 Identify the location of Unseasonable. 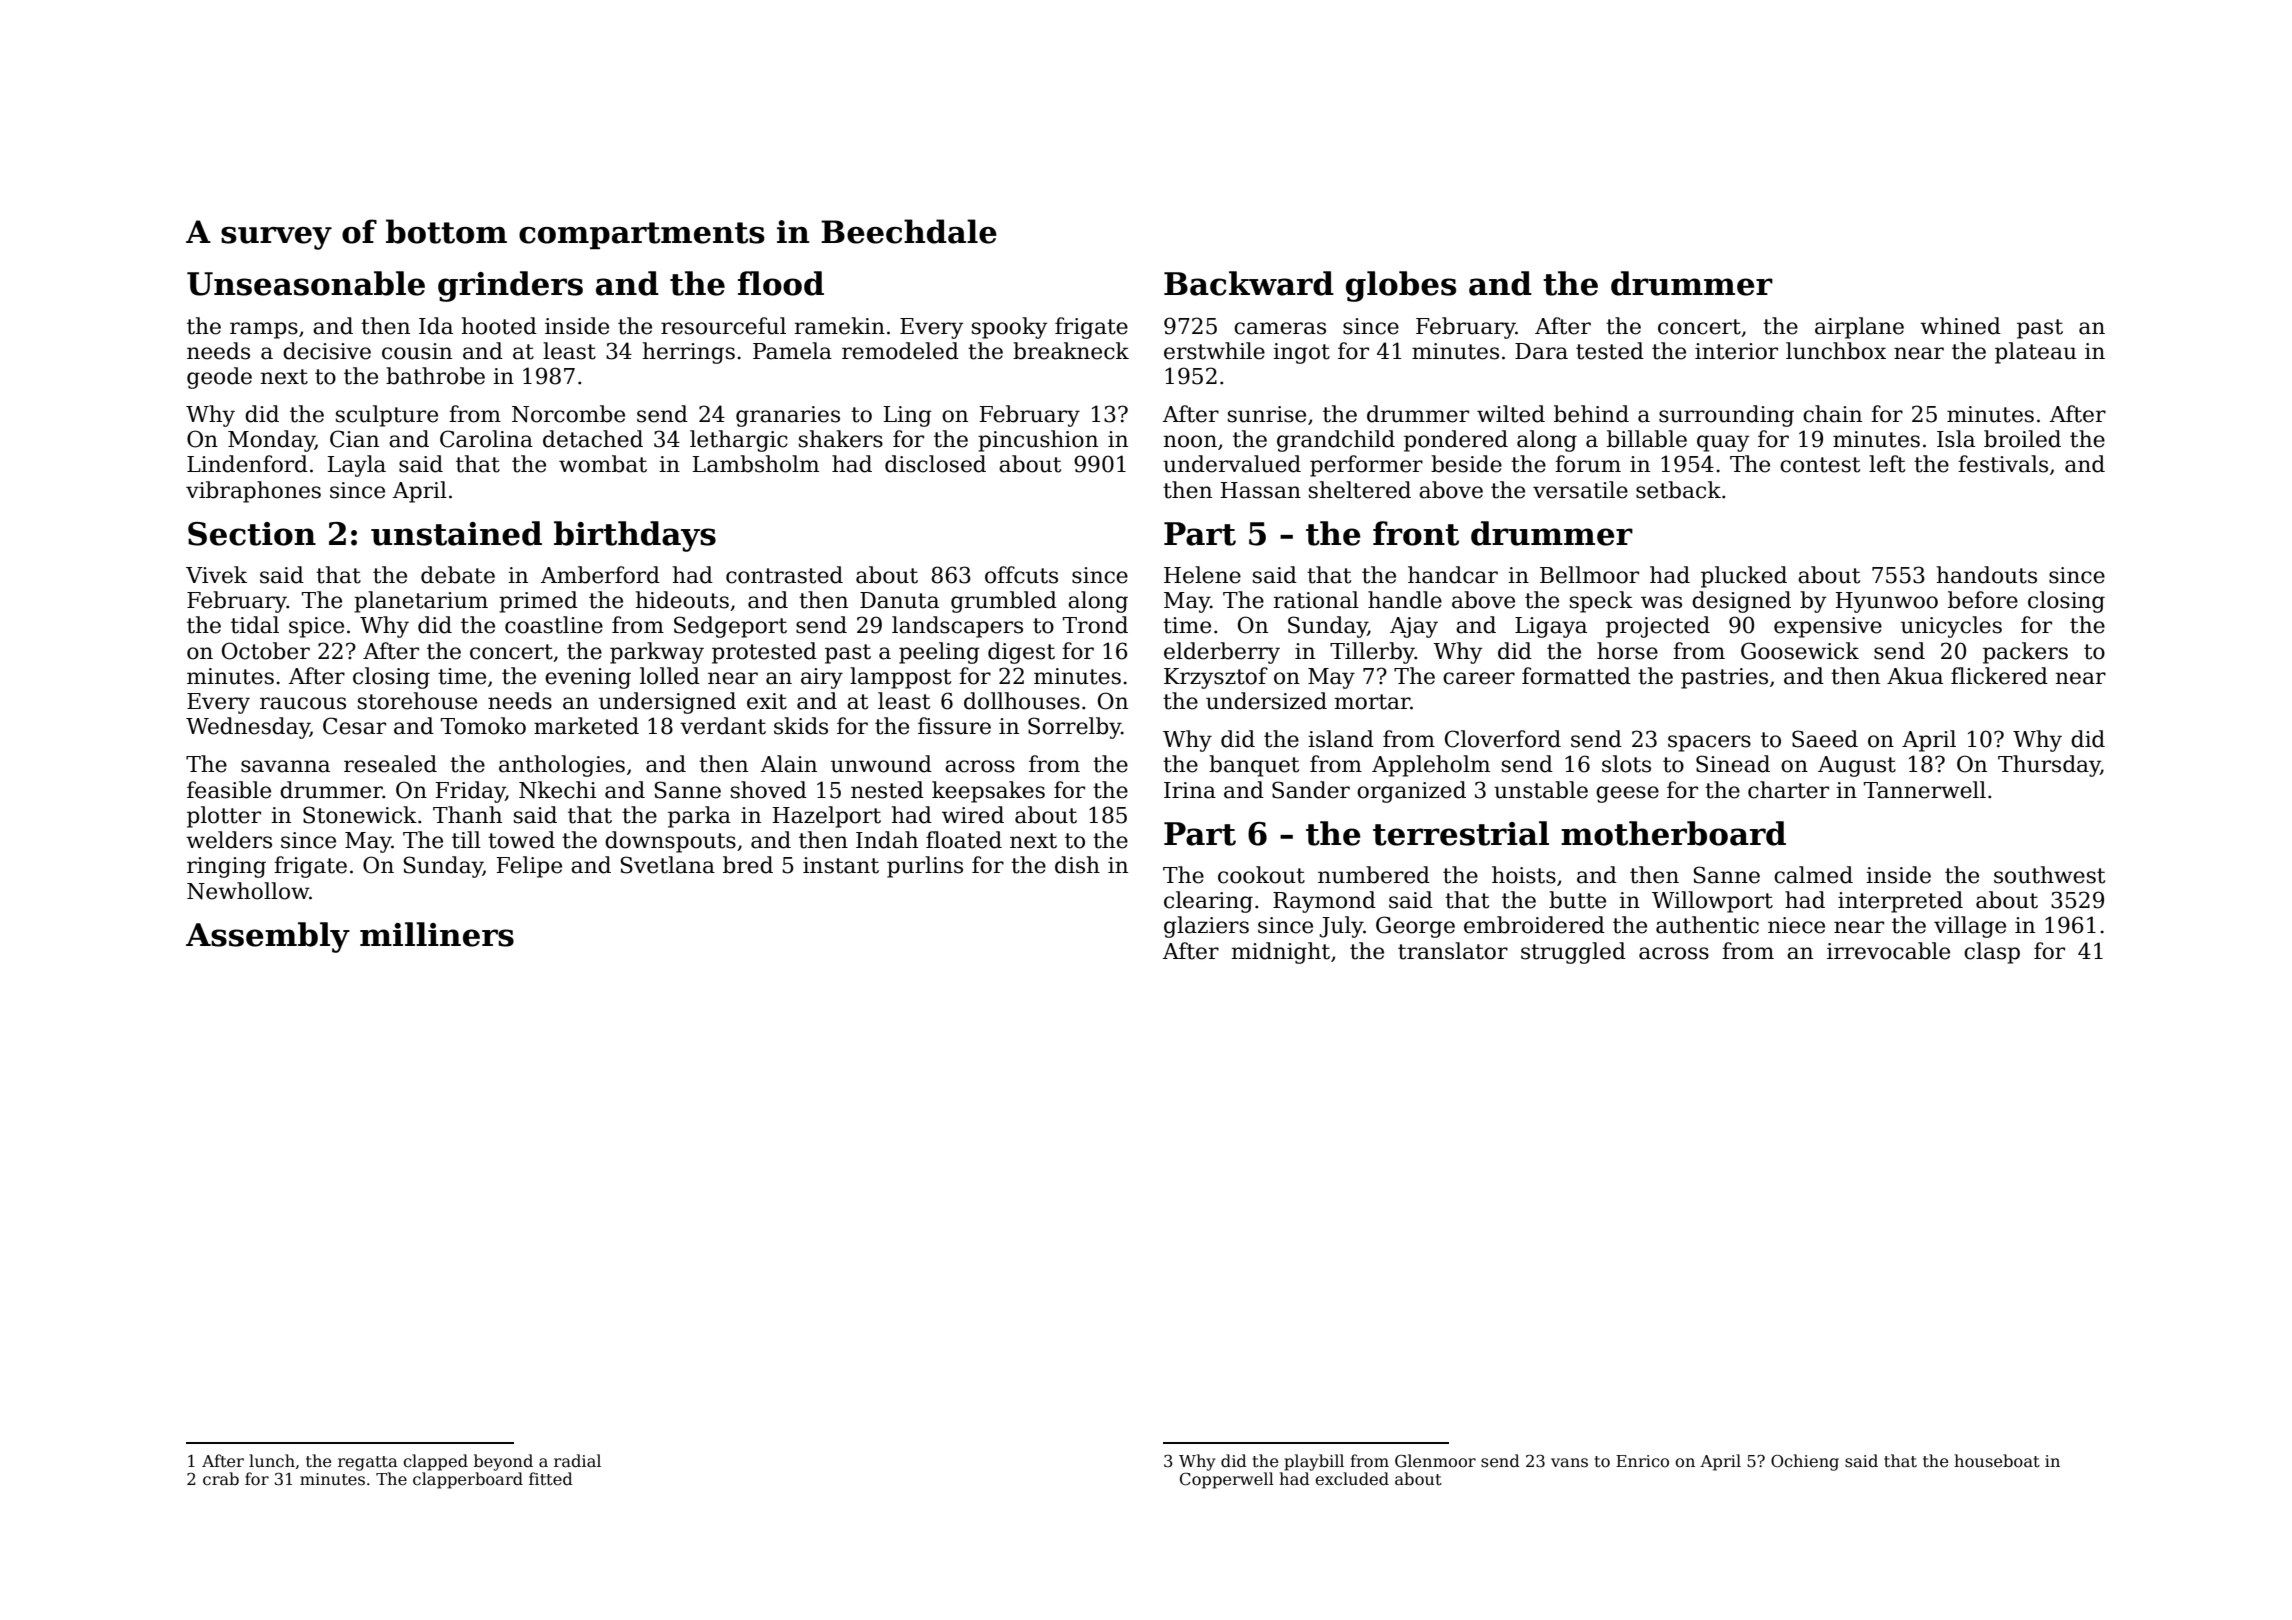
(306, 283).
